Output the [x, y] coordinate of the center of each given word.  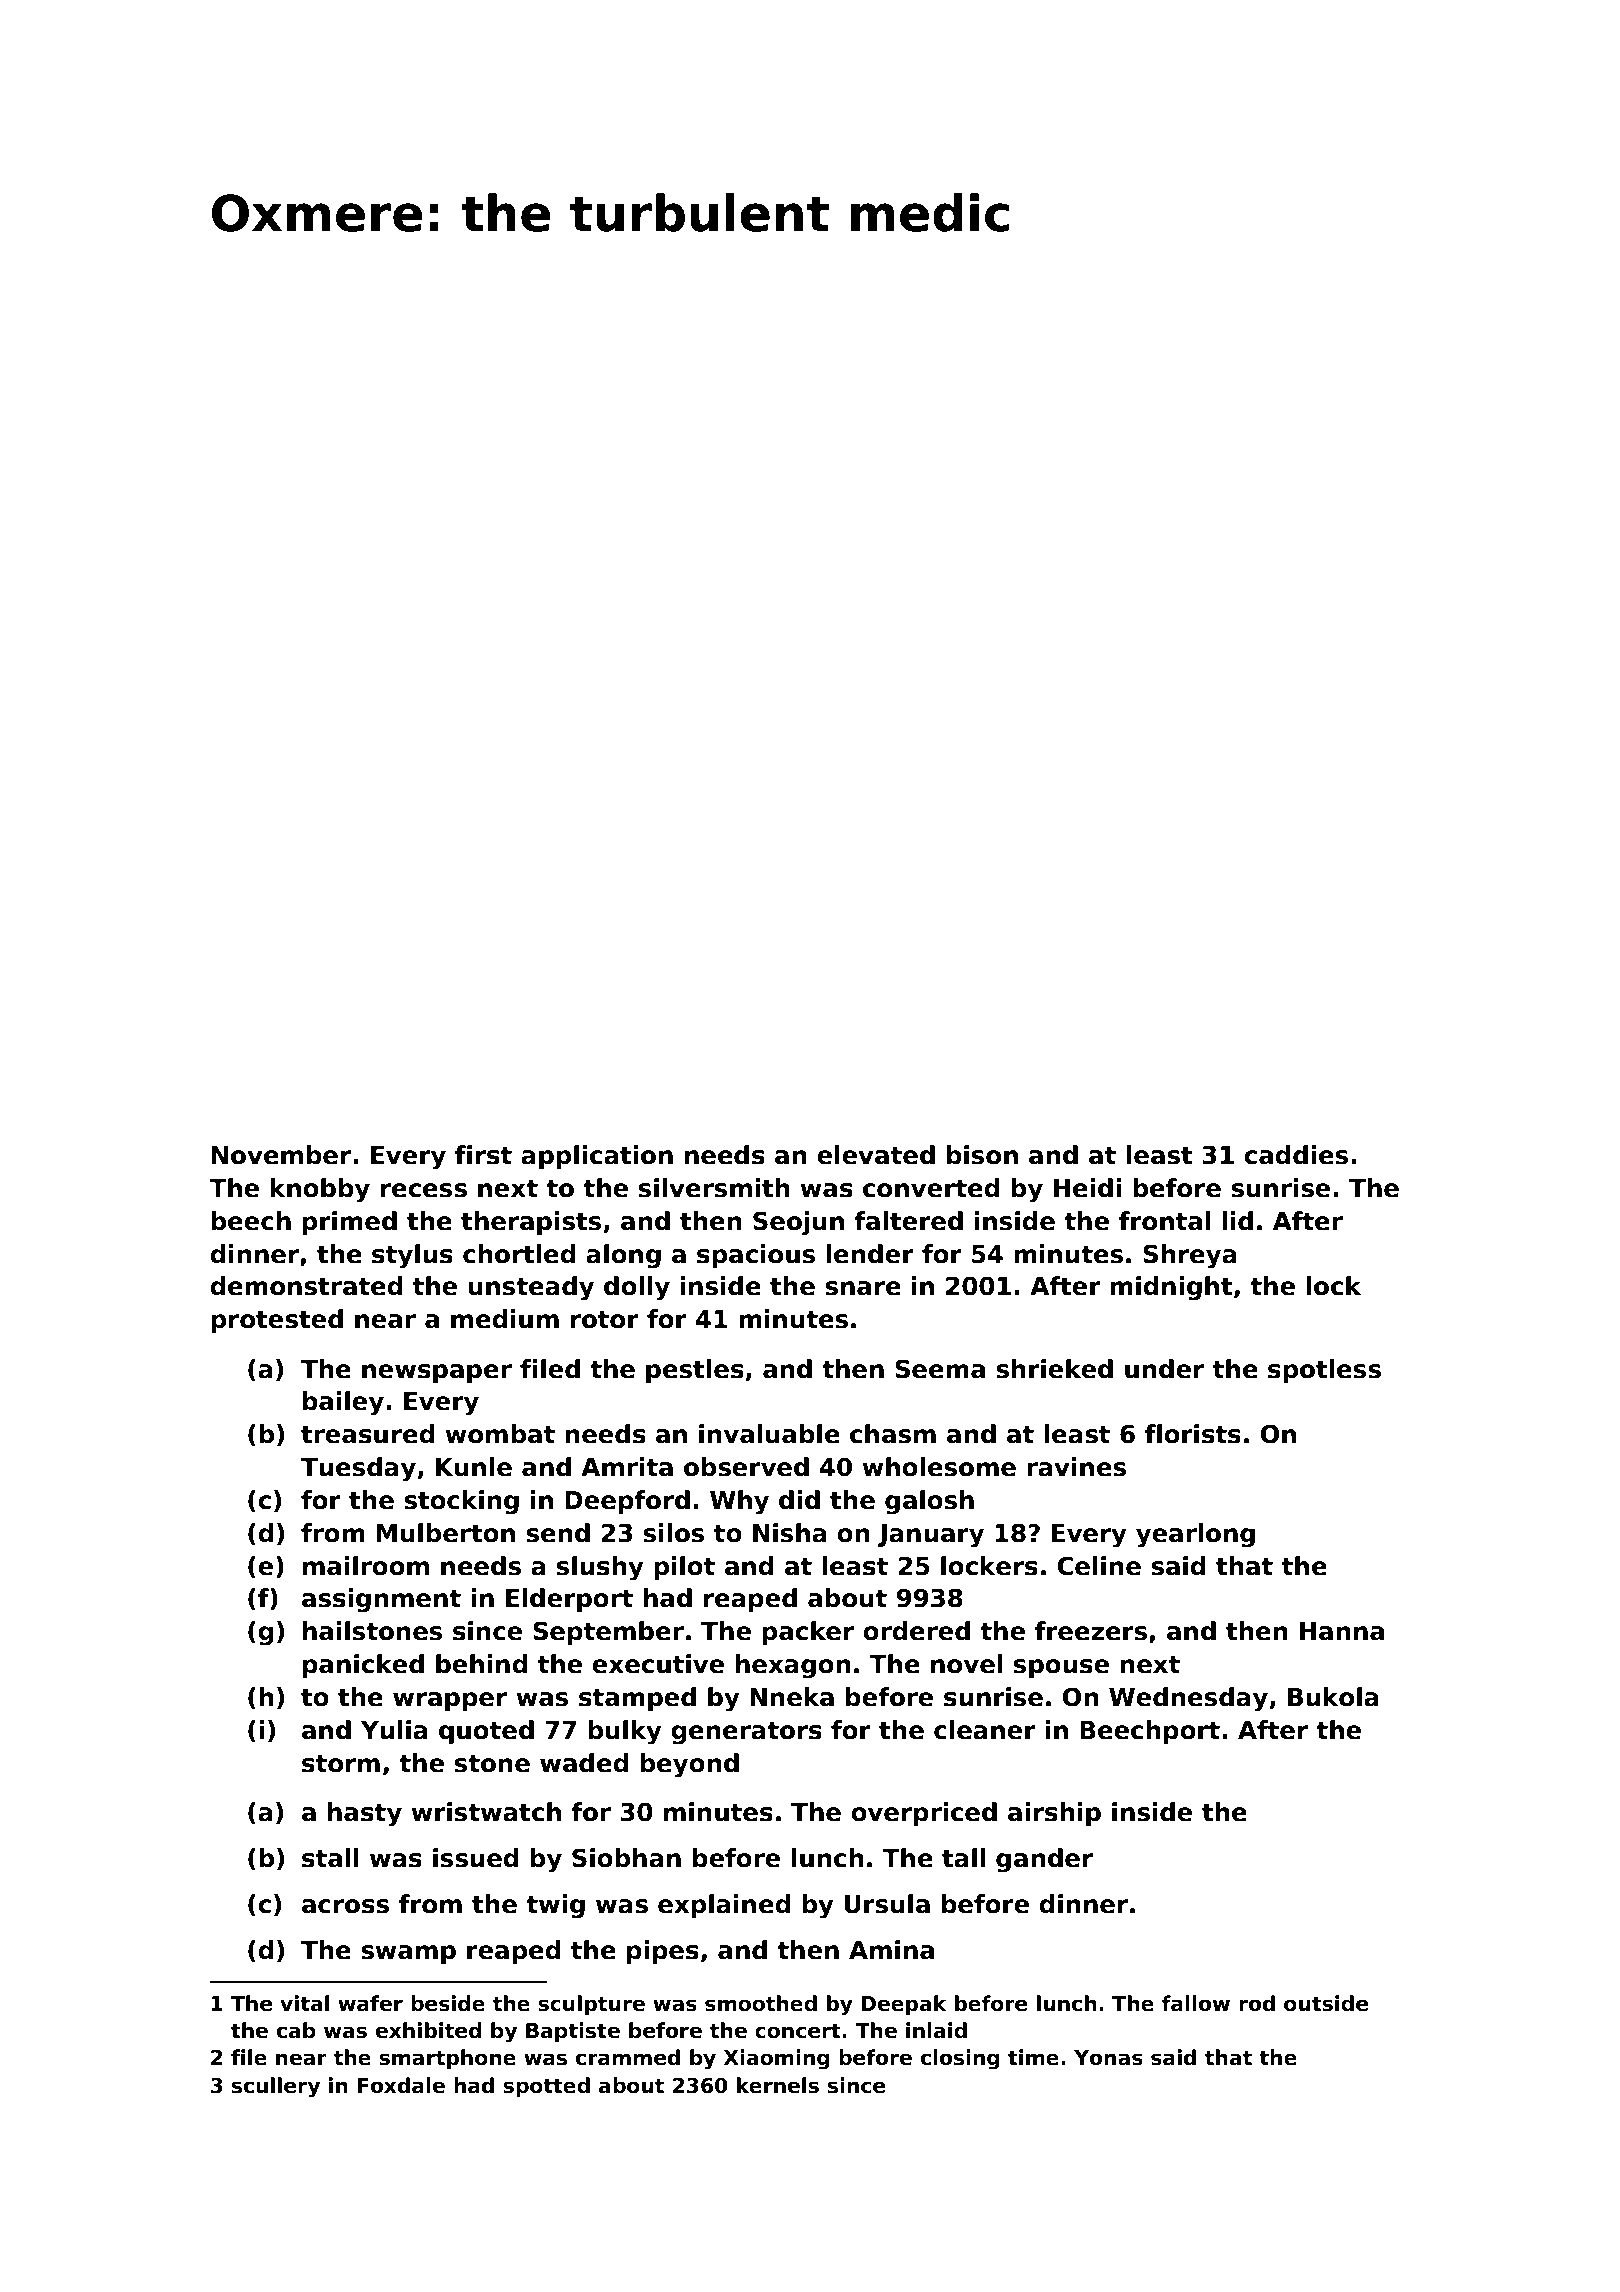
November [281, 1155]
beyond [689, 1765]
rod [1257, 2003]
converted [931, 1188]
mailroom [366, 1566]
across [345, 1906]
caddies [1296, 1155]
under [1164, 1369]
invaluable [769, 1434]
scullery [276, 2087]
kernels [778, 2085]
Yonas [1108, 2058]
